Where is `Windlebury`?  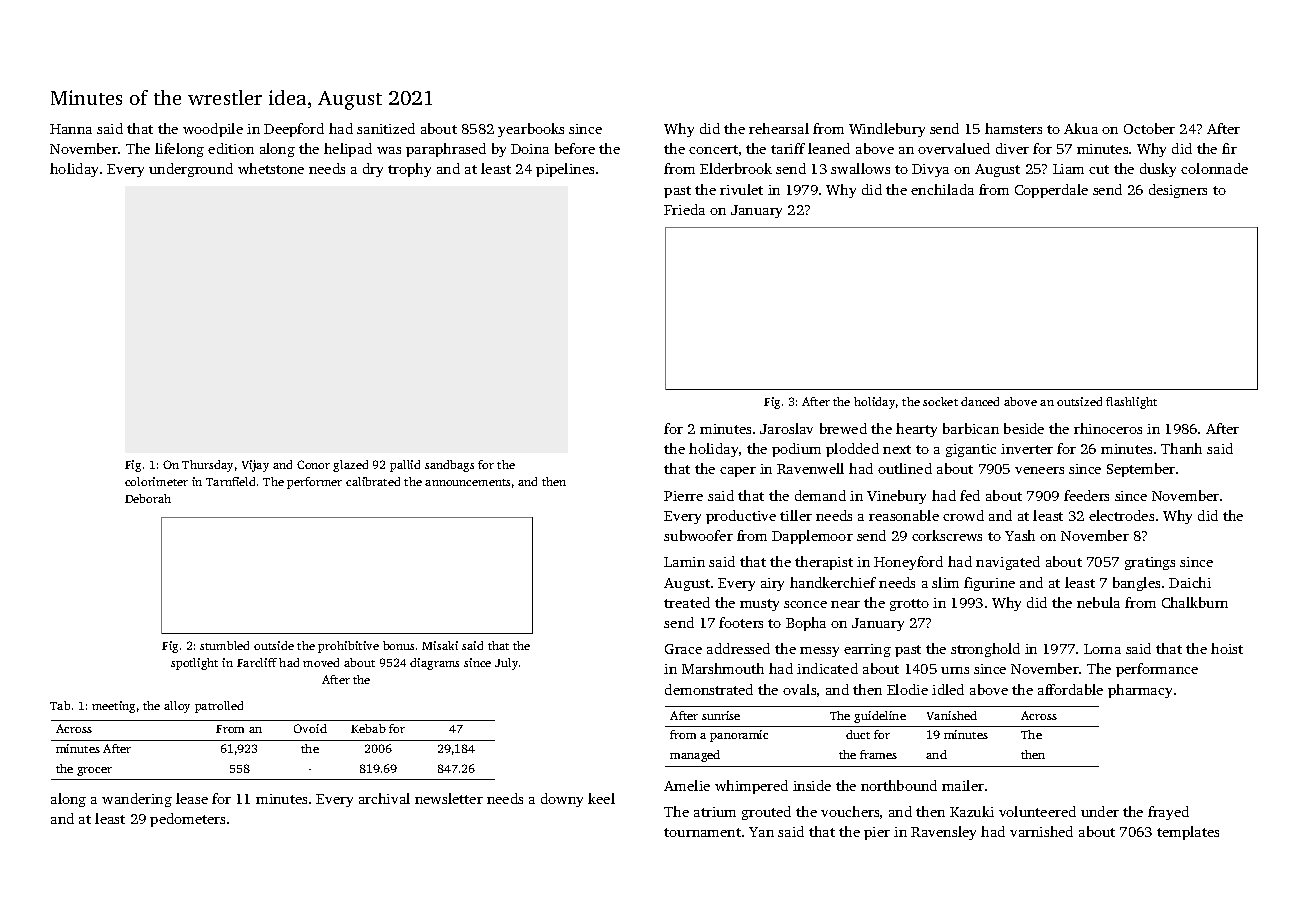 Windlebury is located at coordinates (887, 130).
